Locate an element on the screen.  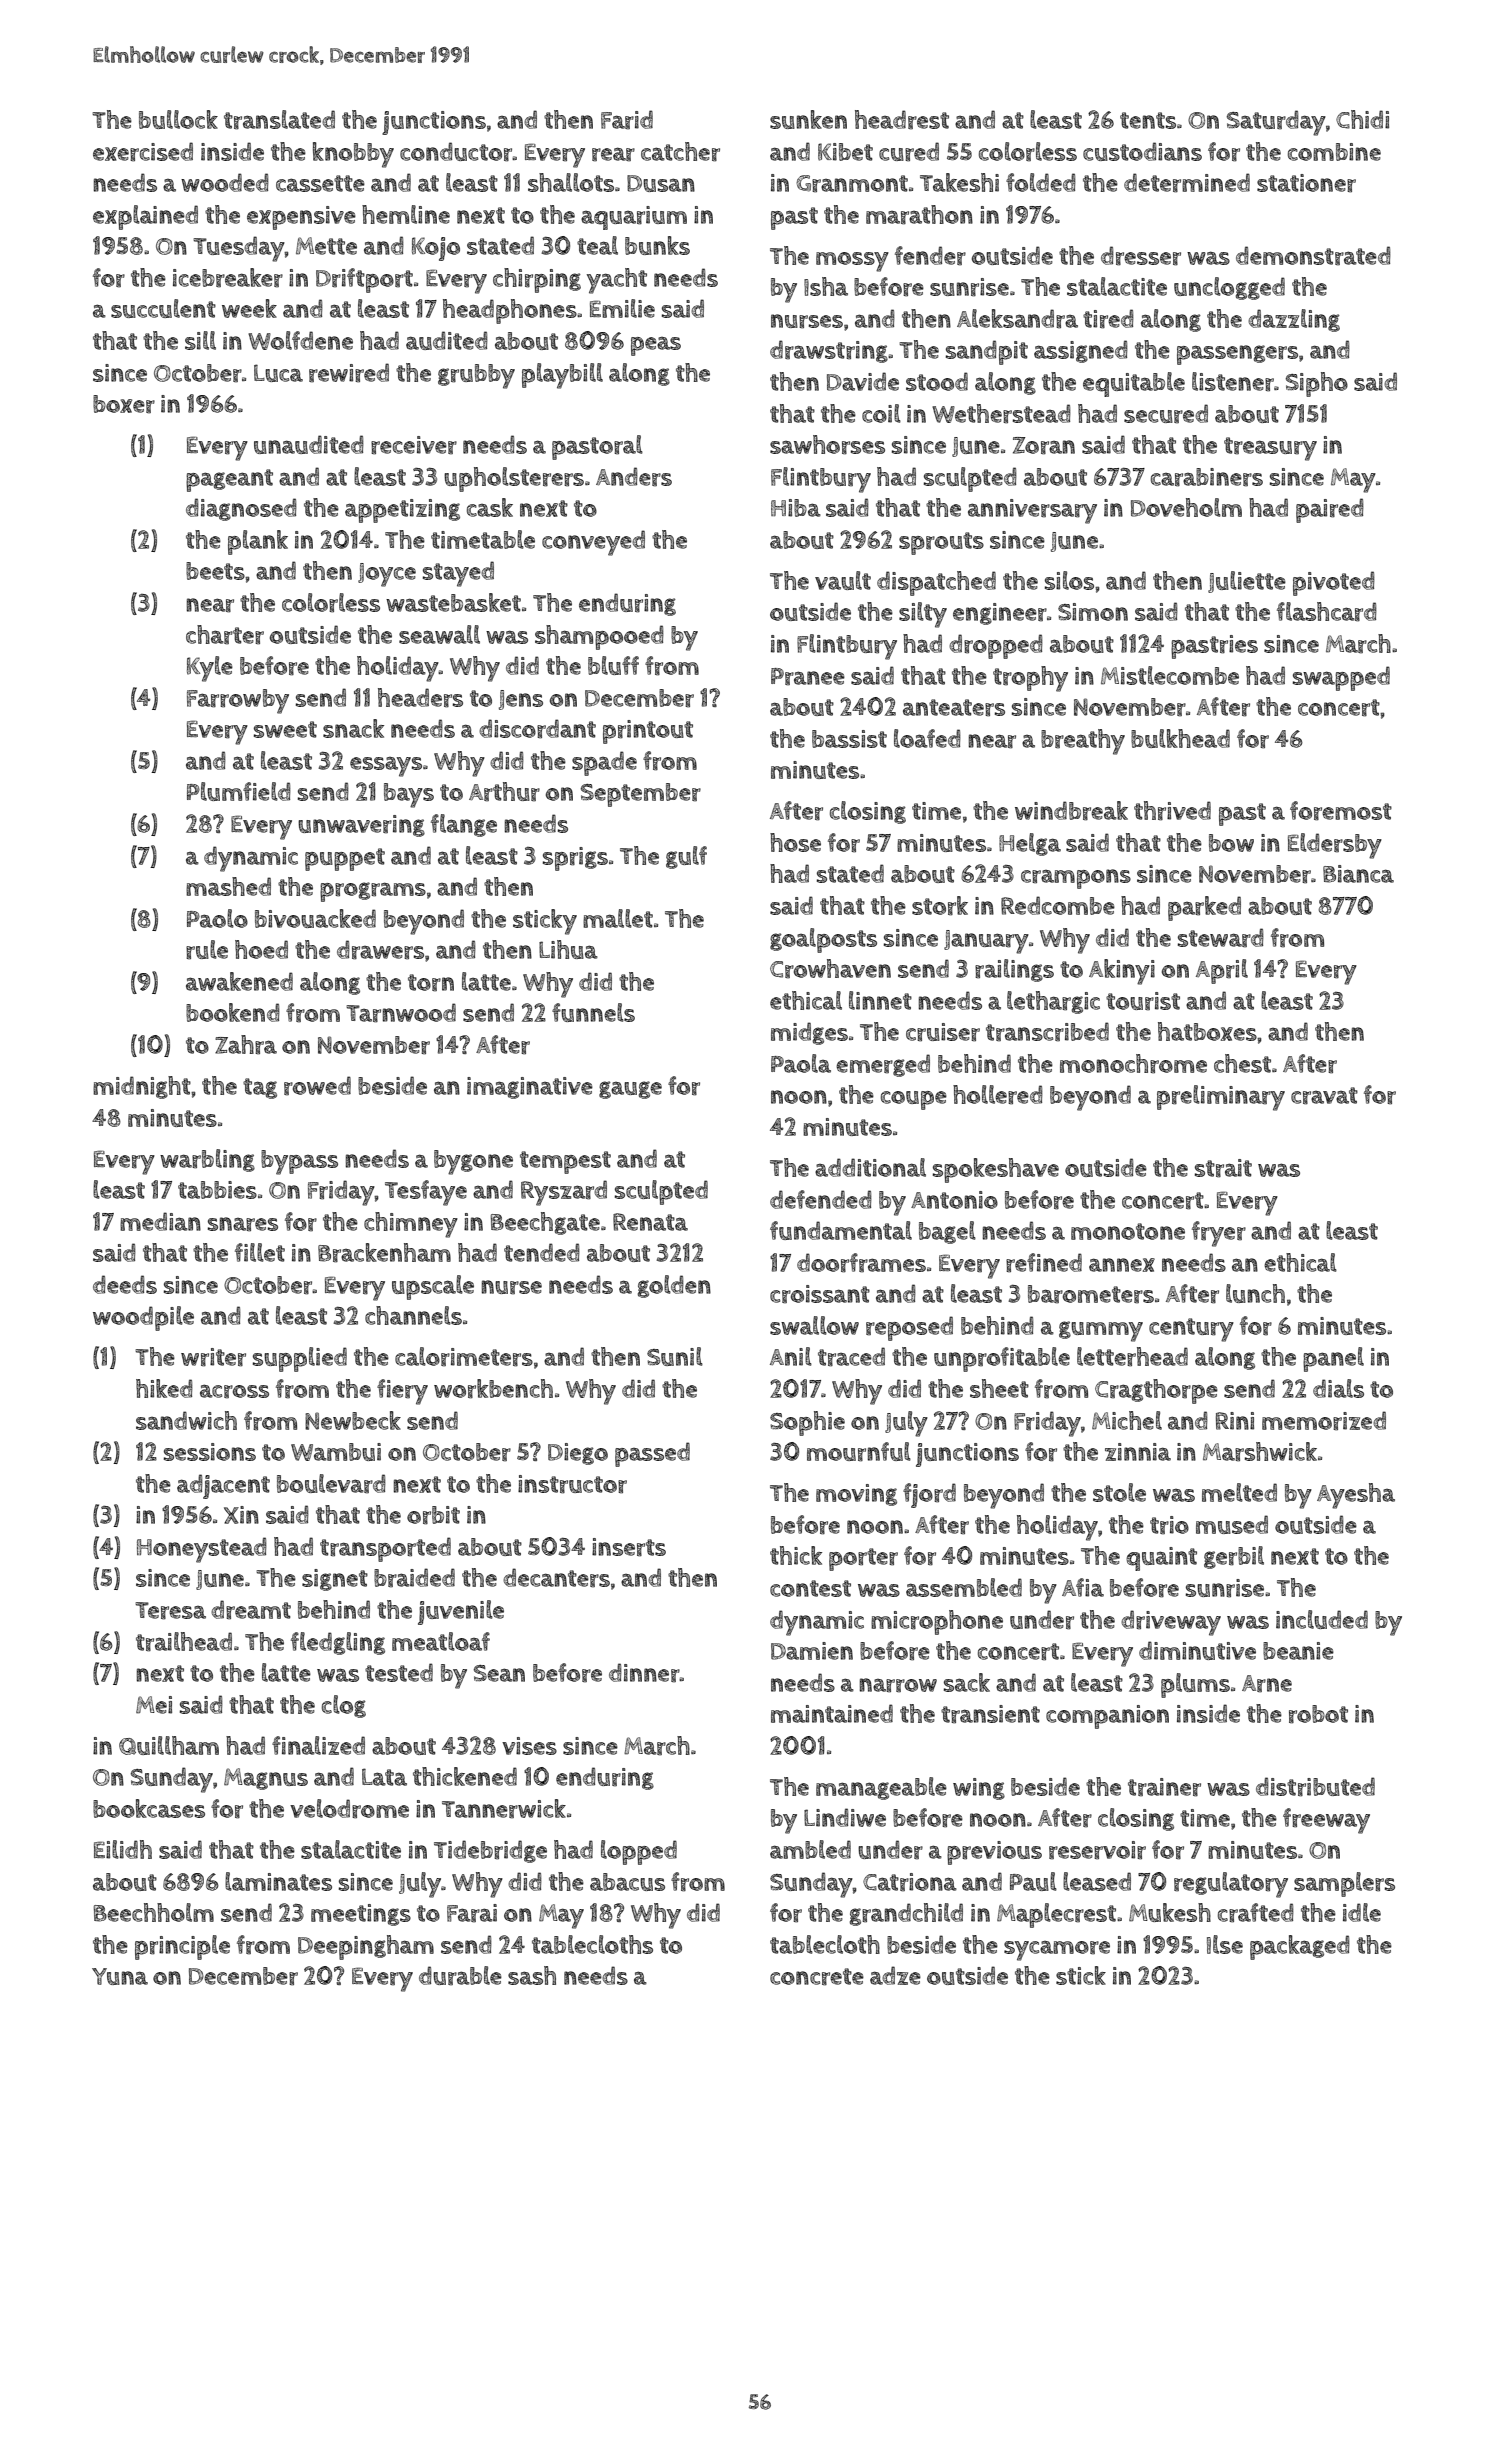
shampooed is located at coordinates (599, 637).
